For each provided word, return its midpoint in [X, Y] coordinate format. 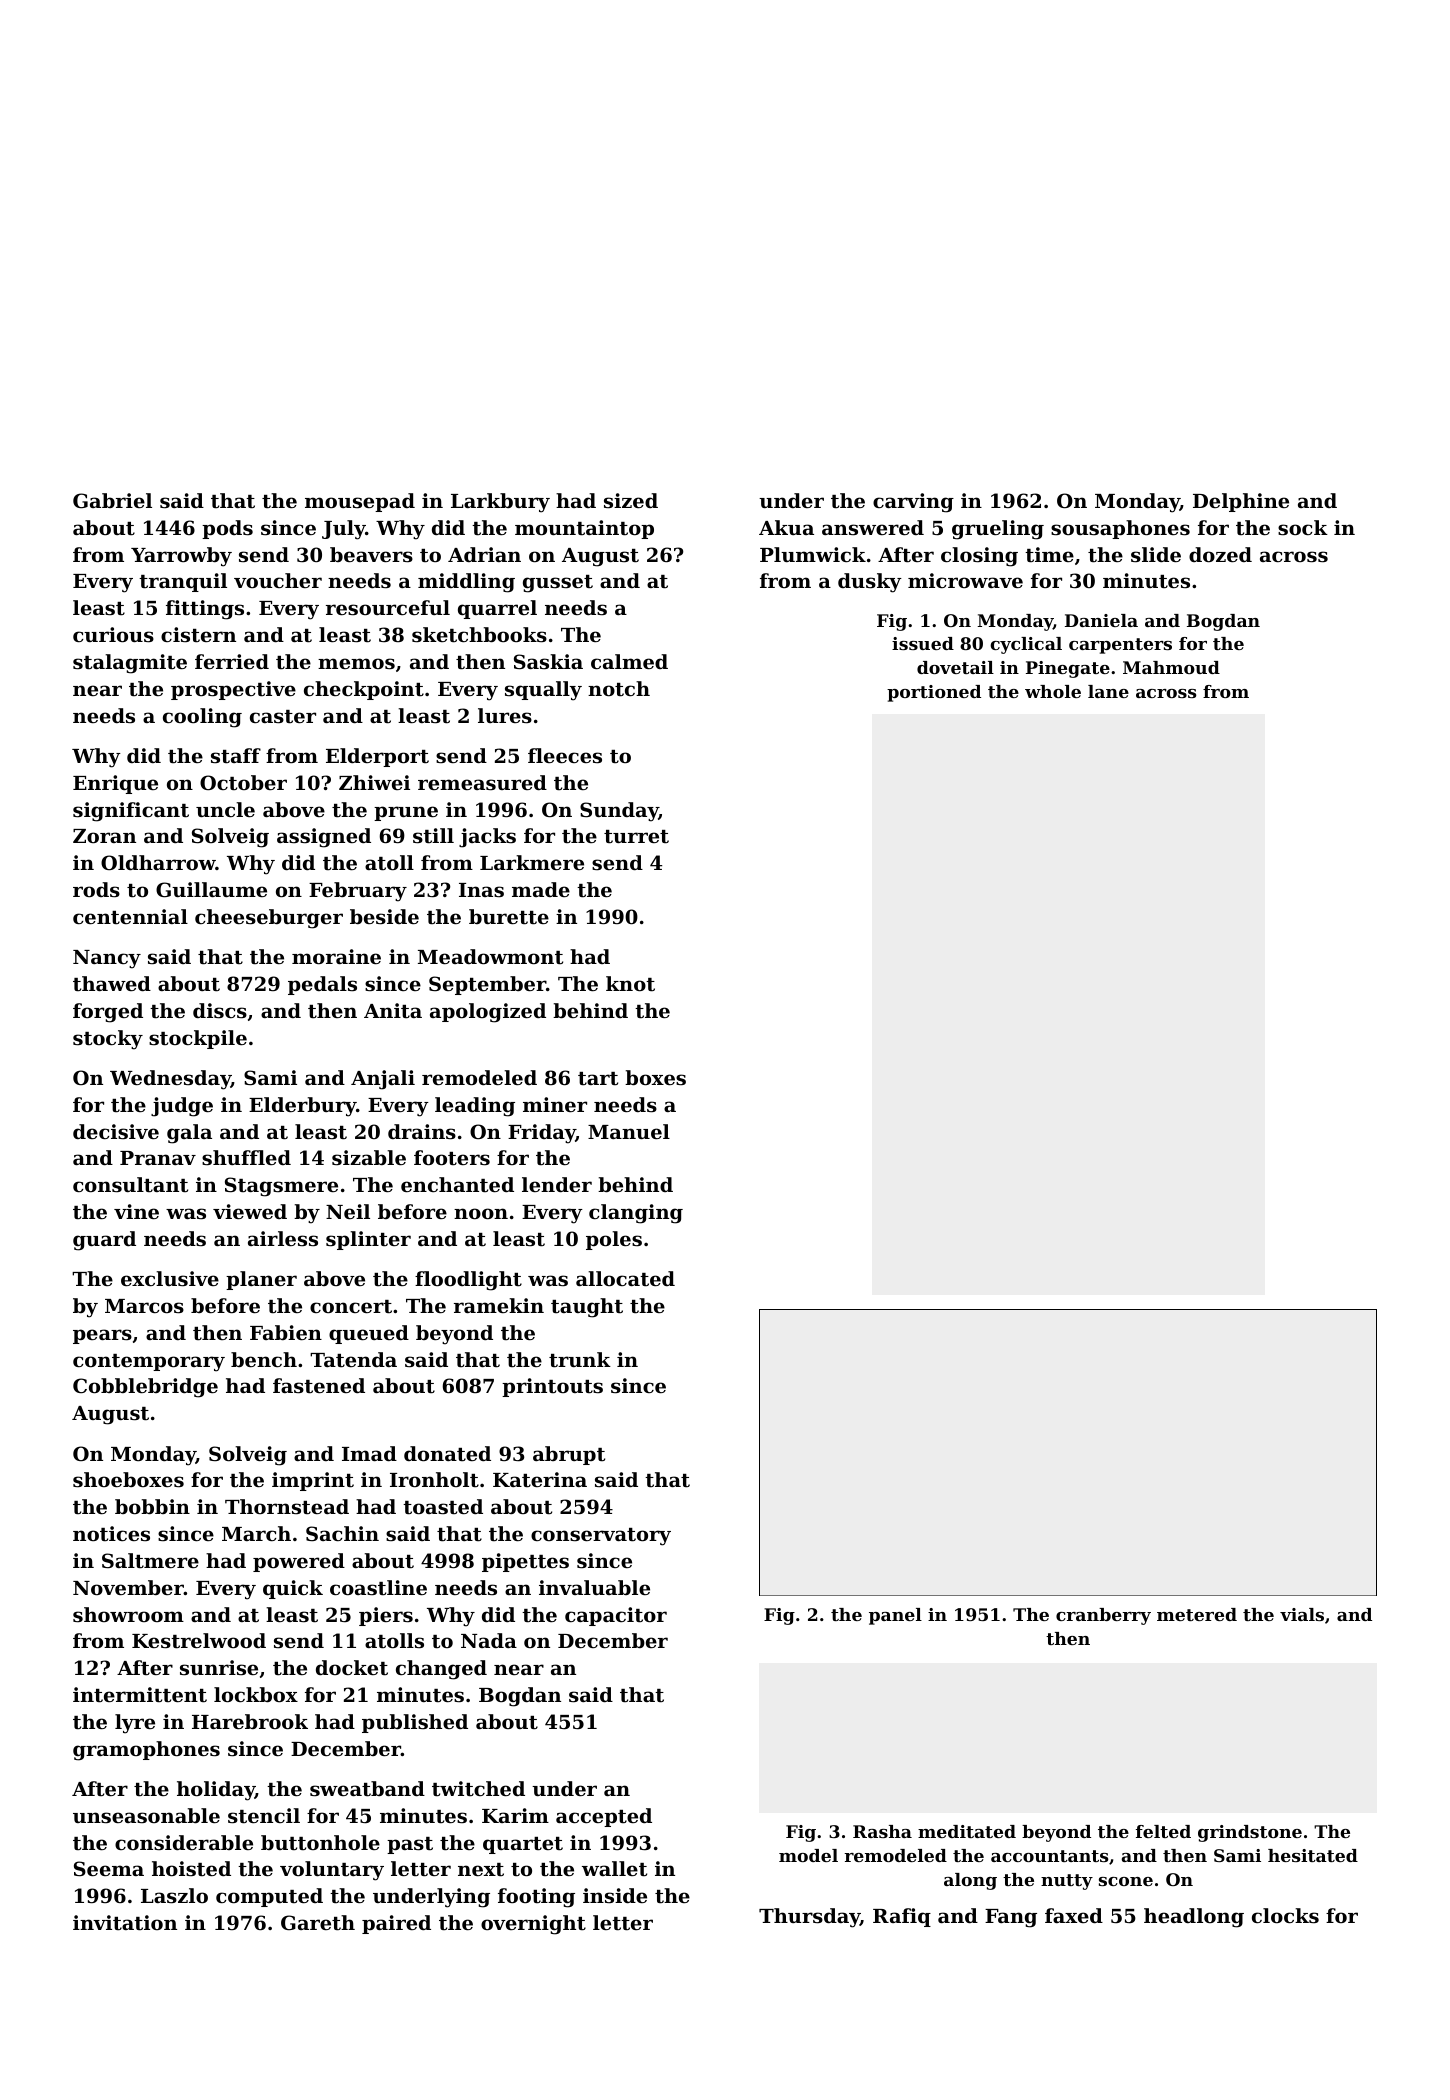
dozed [1220, 554]
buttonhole [320, 1842]
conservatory [601, 1537]
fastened [319, 1386]
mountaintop [584, 529]
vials [1302, 1614]
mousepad [360, 502]
